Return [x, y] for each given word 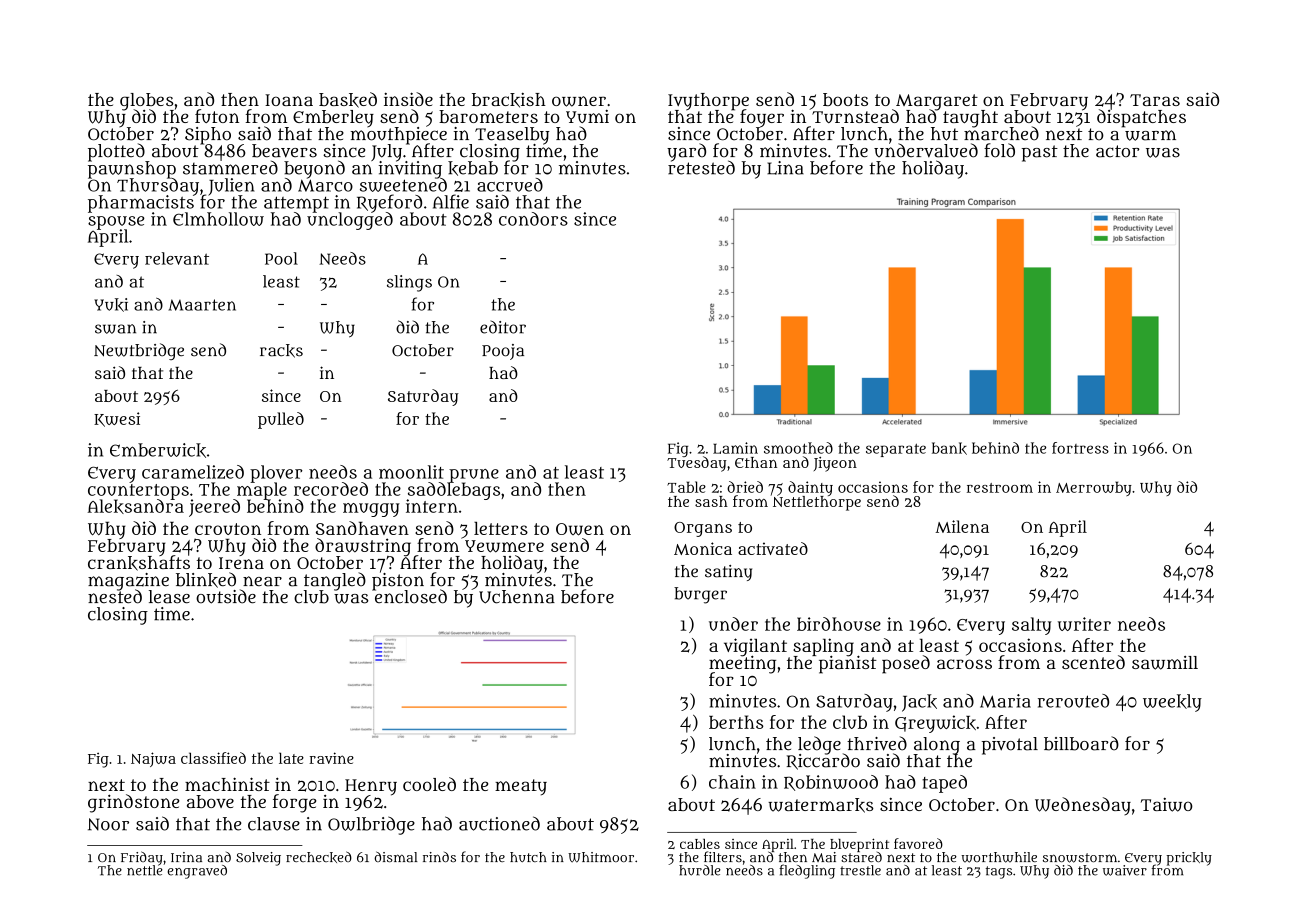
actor [1117, 151]
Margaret [937, 102]
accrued [510, 185]
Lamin [735, 448]
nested [115, 597]
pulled [281, 420]
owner [579, 101]
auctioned [499, 823]
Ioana [289, 100]
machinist [227, 784]
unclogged [350, 221]
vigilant [755, 647]
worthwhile [999, 857]
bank [949, 448]
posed [906, 664]
